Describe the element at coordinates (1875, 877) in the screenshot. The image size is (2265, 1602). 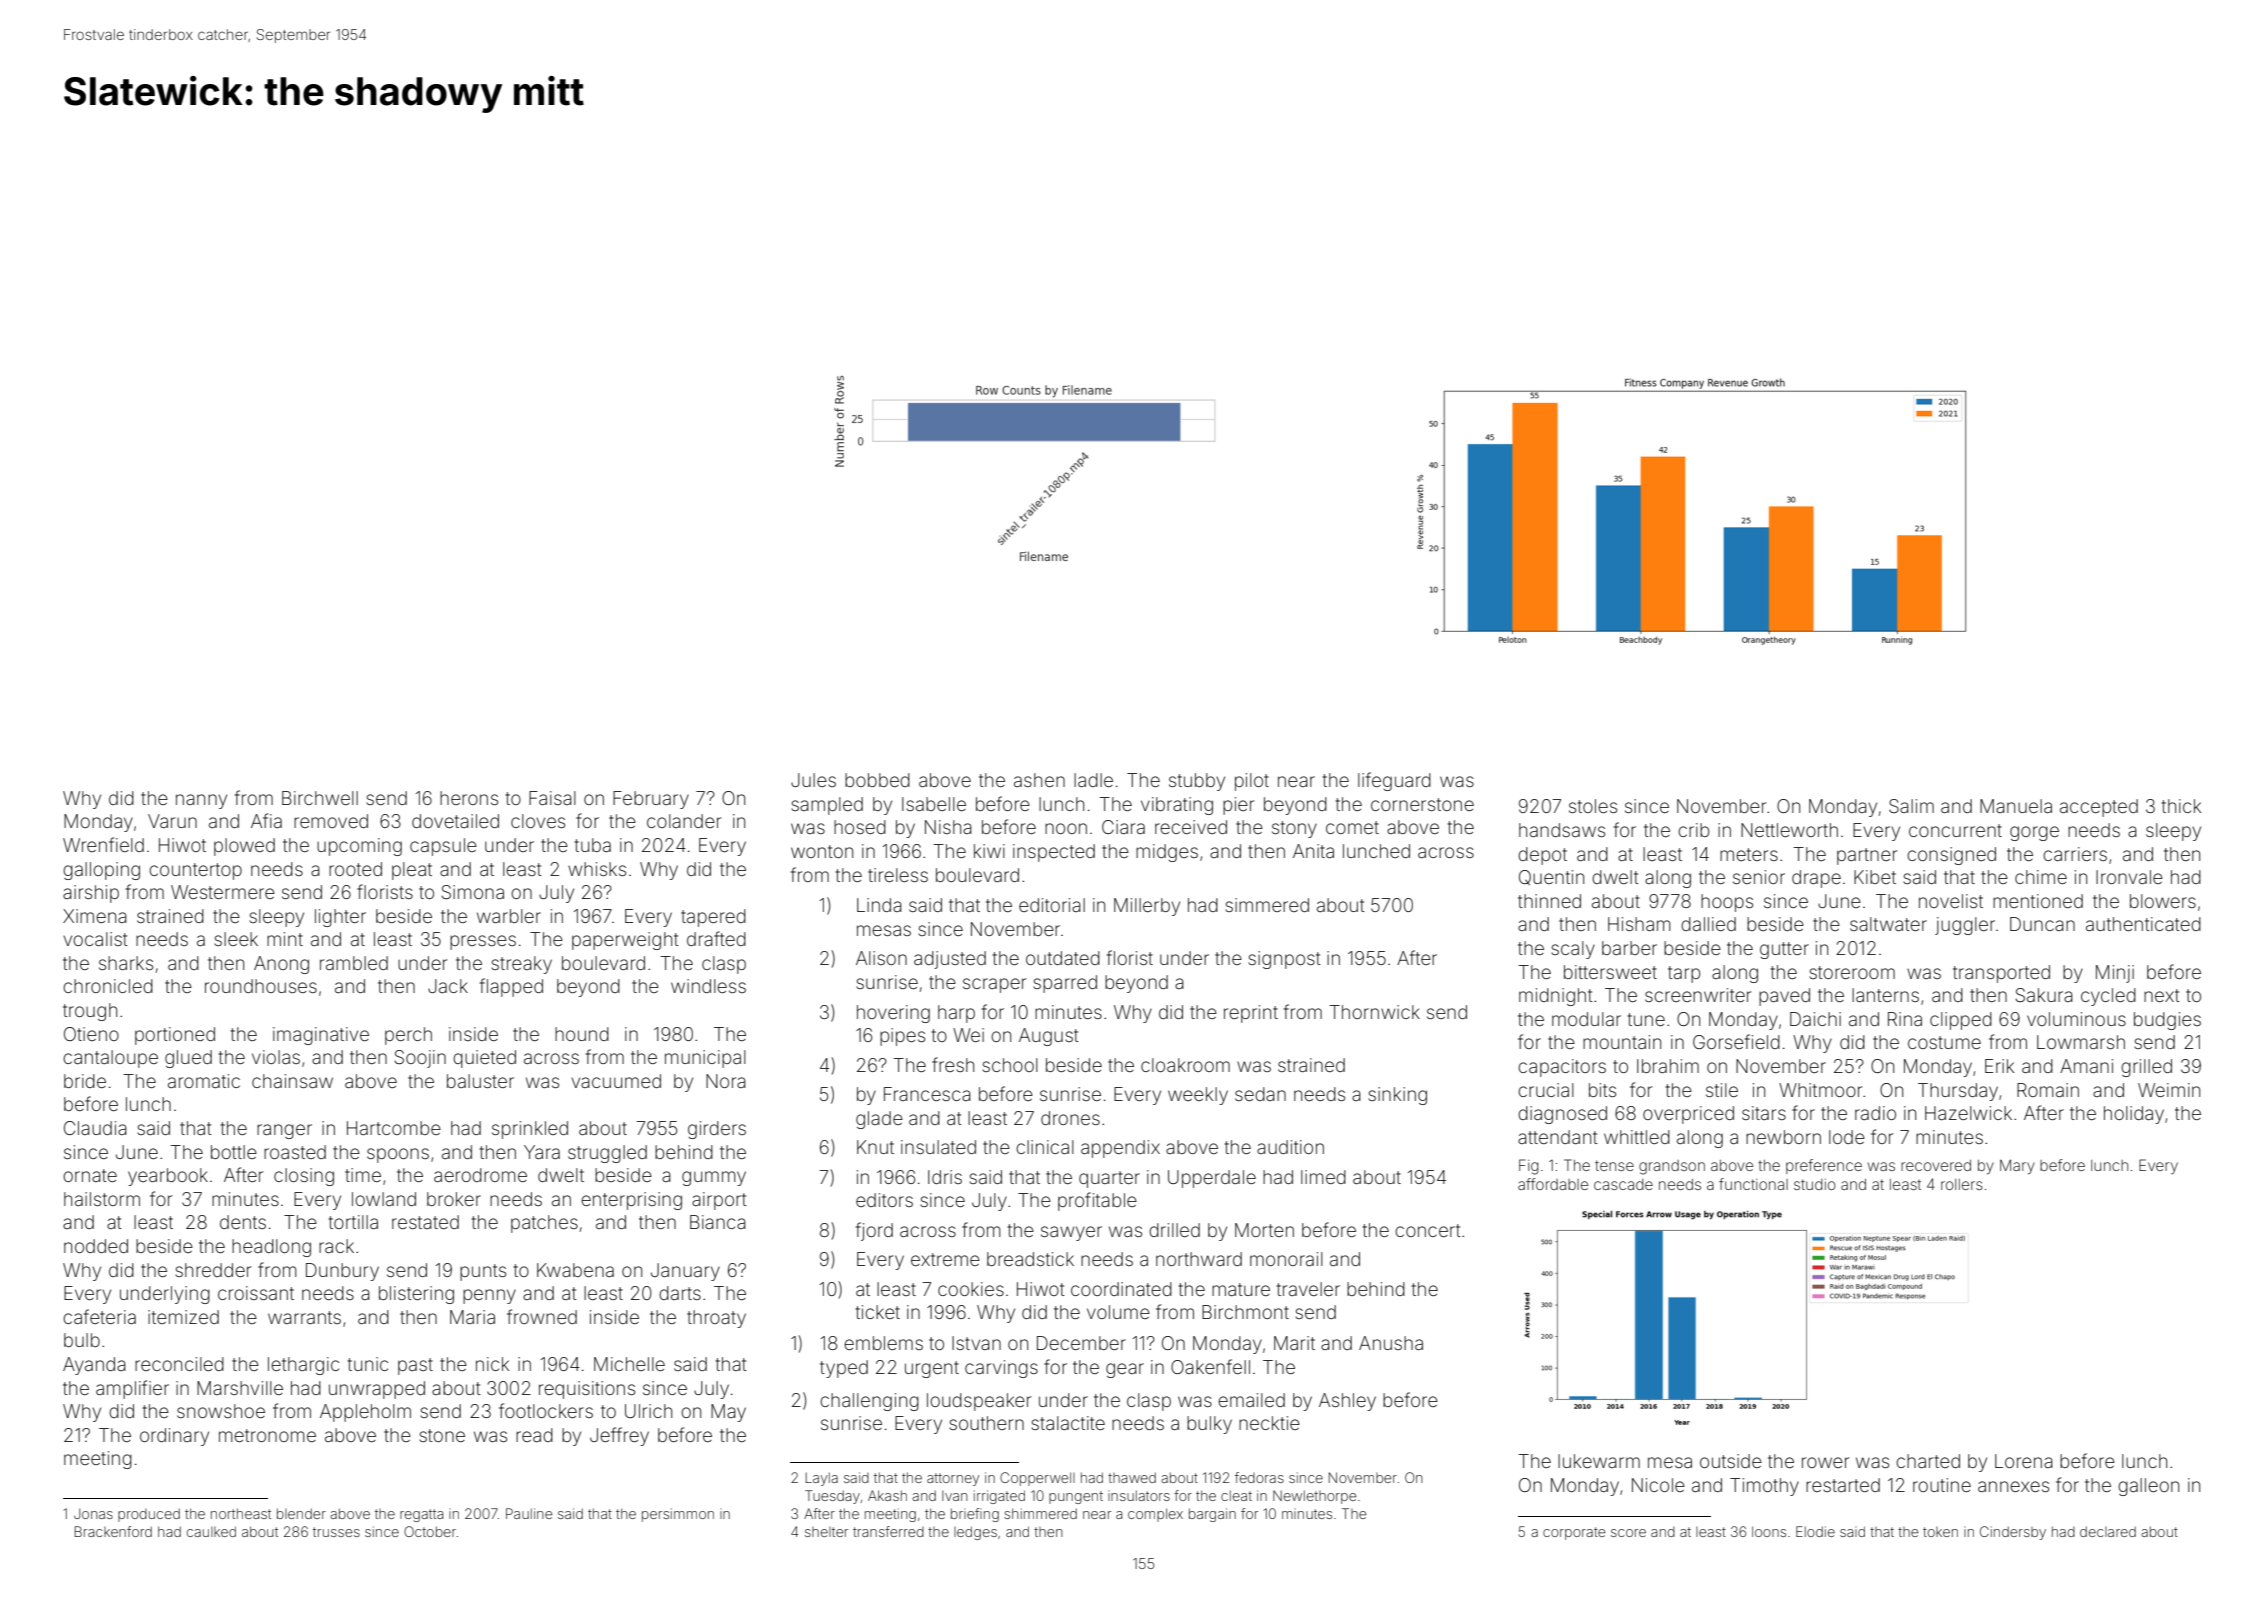
I see `Kibet` at that location.
